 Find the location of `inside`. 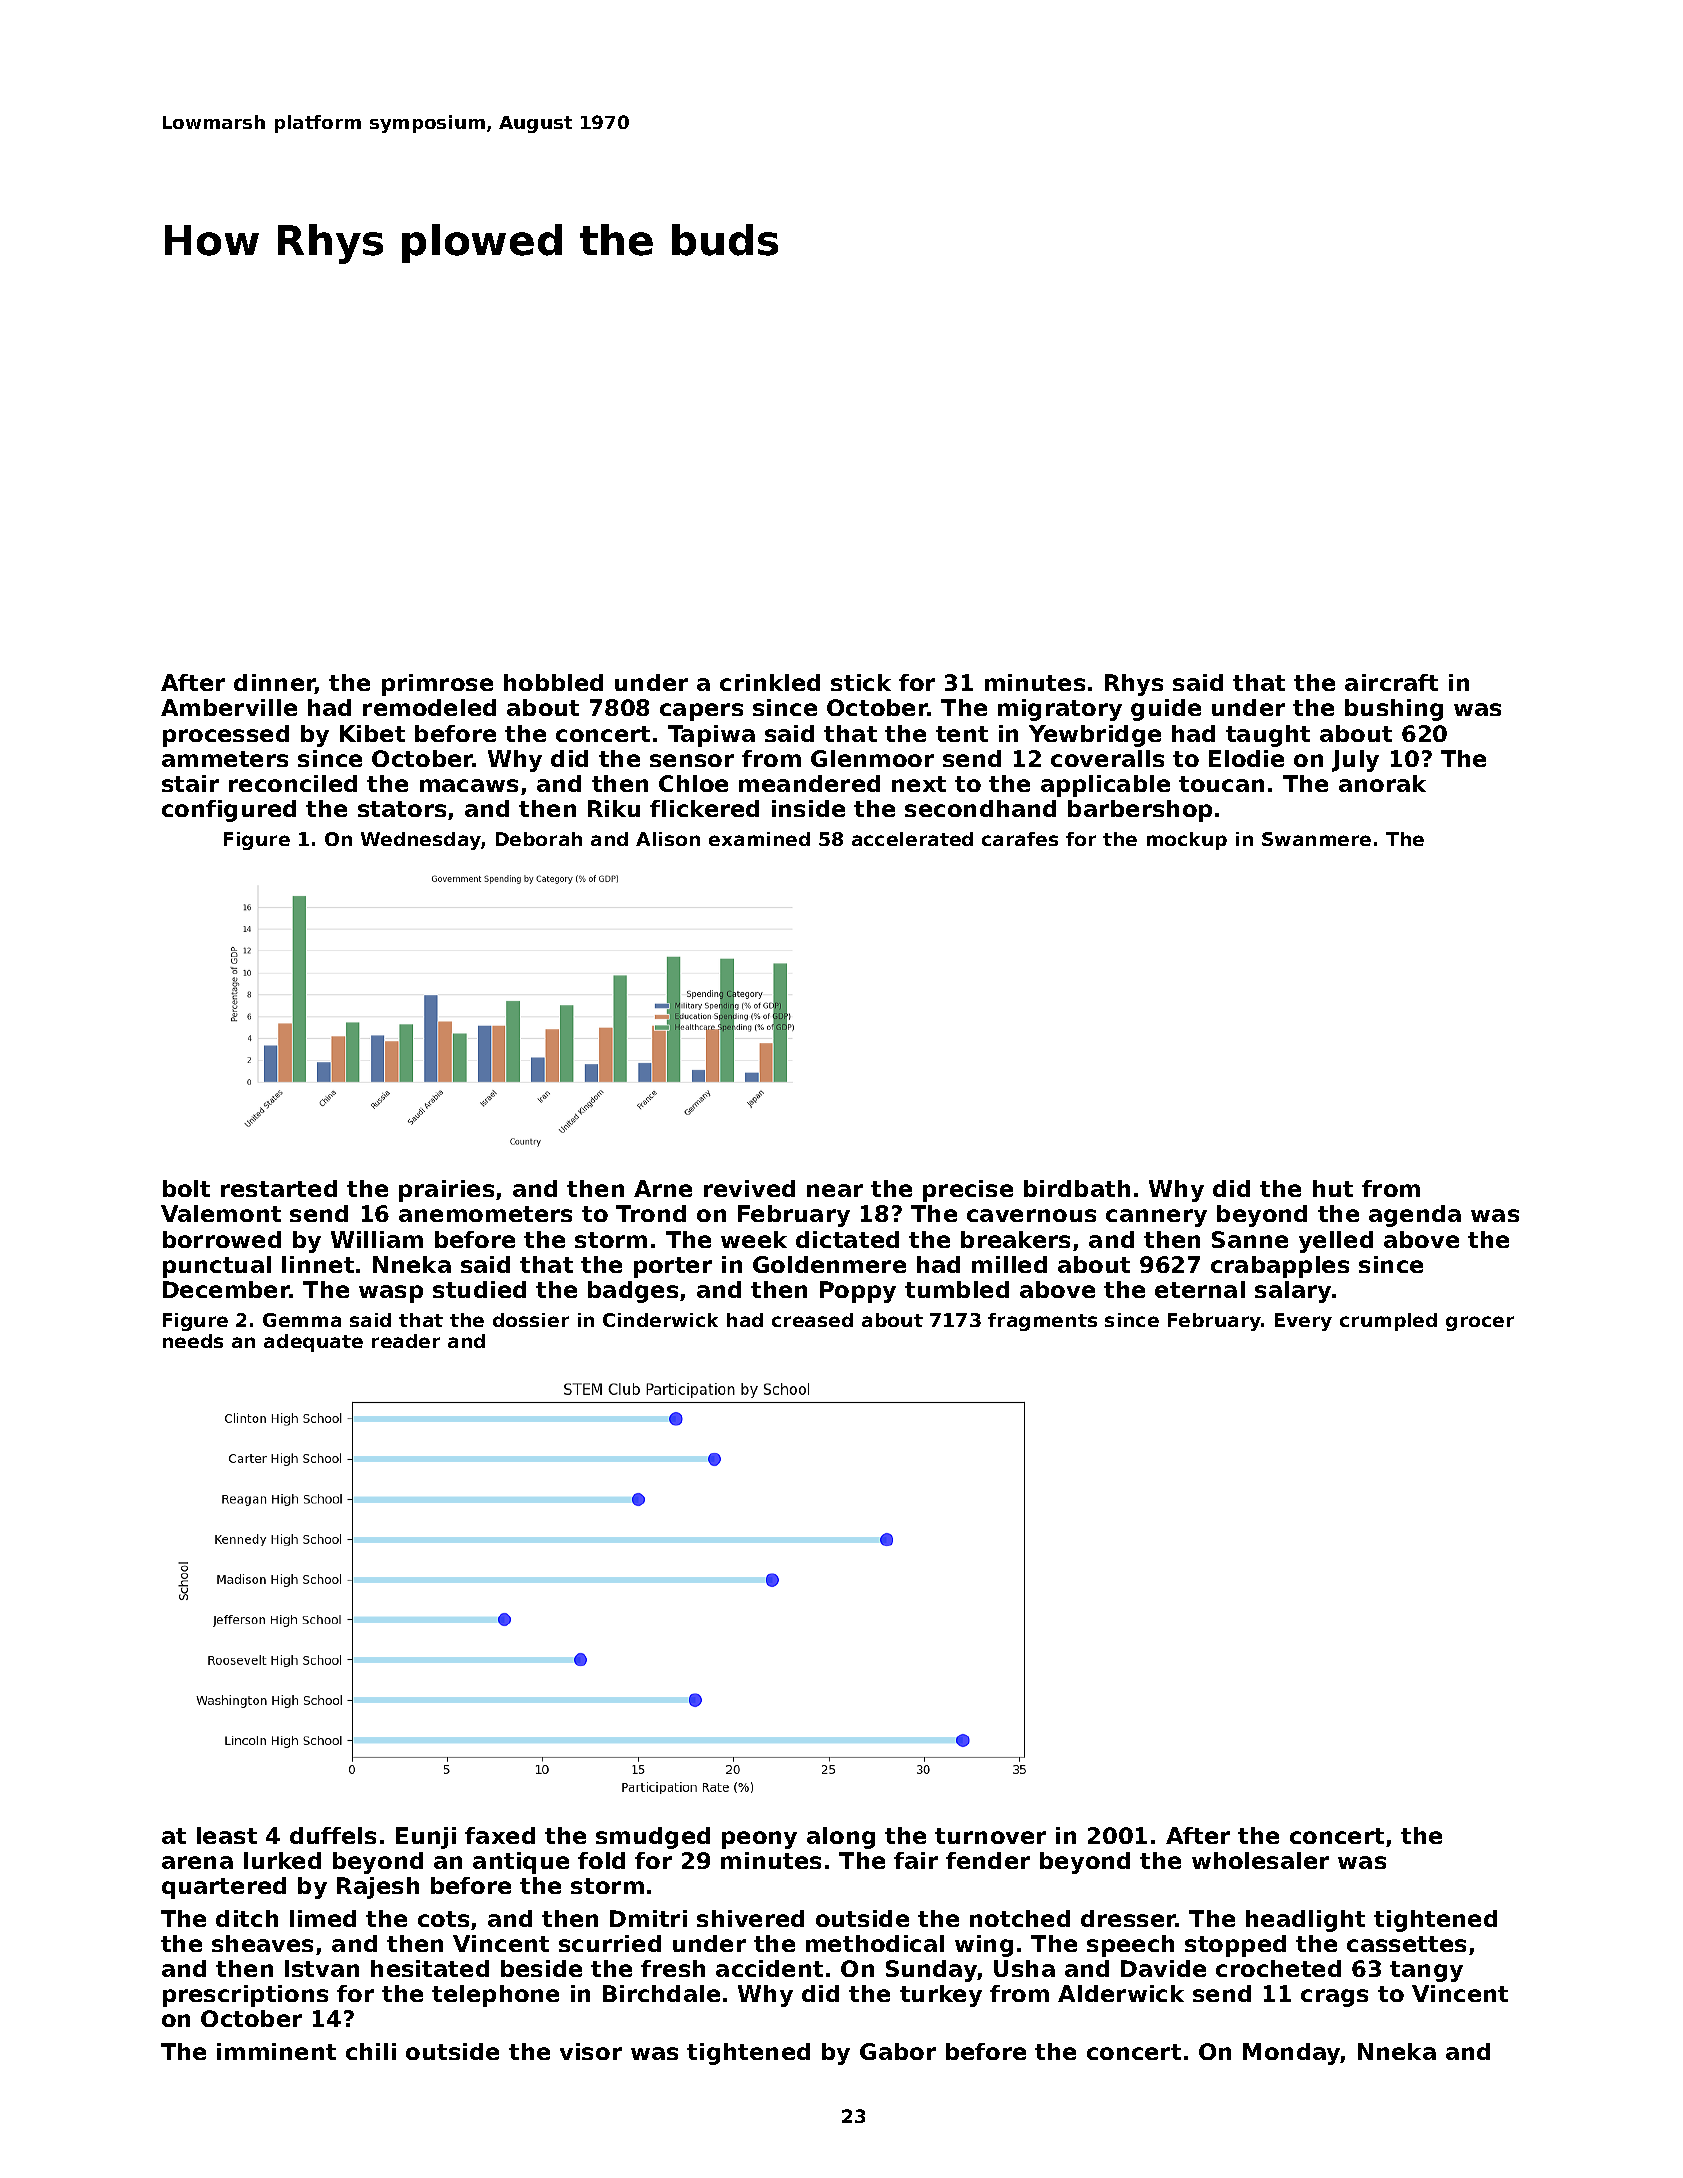

inside is located at coordinates (808, 808).
